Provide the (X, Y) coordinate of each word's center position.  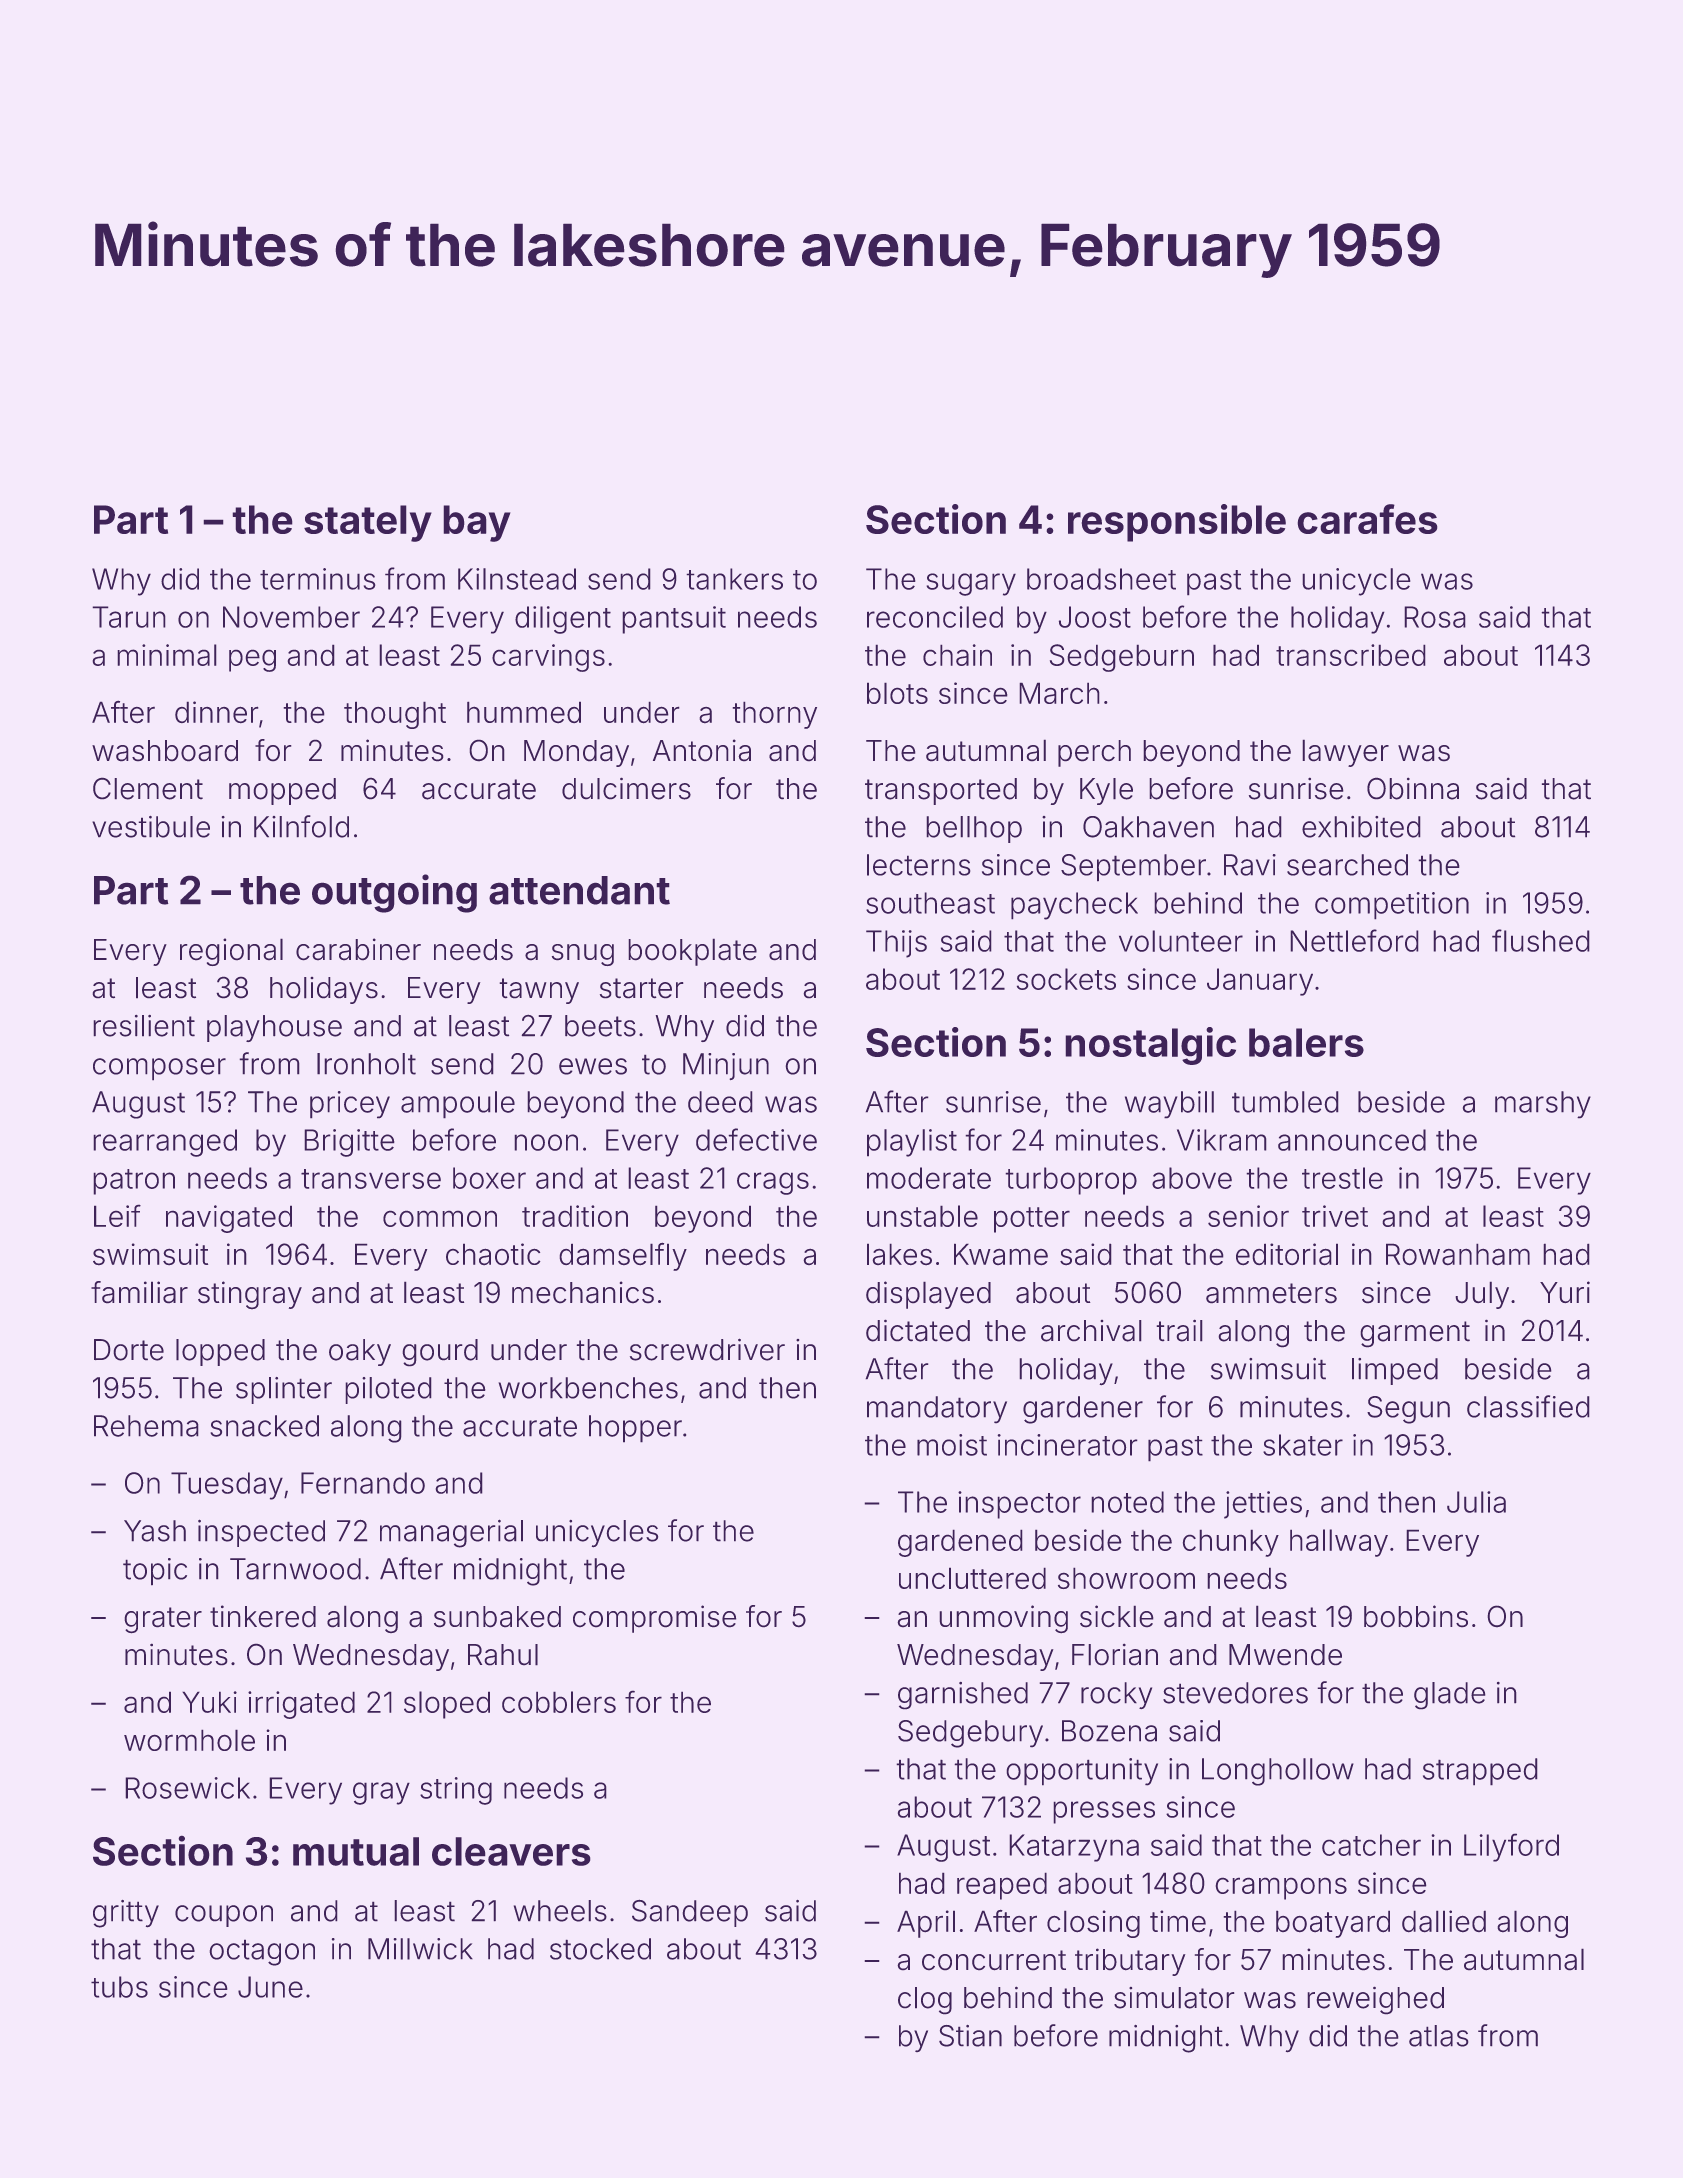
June (270, 1987)
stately (368, 523)
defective (756, 1139)
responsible (1177, 523)
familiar (139, 1292)
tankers (735, 579)
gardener (1083, 1410)
